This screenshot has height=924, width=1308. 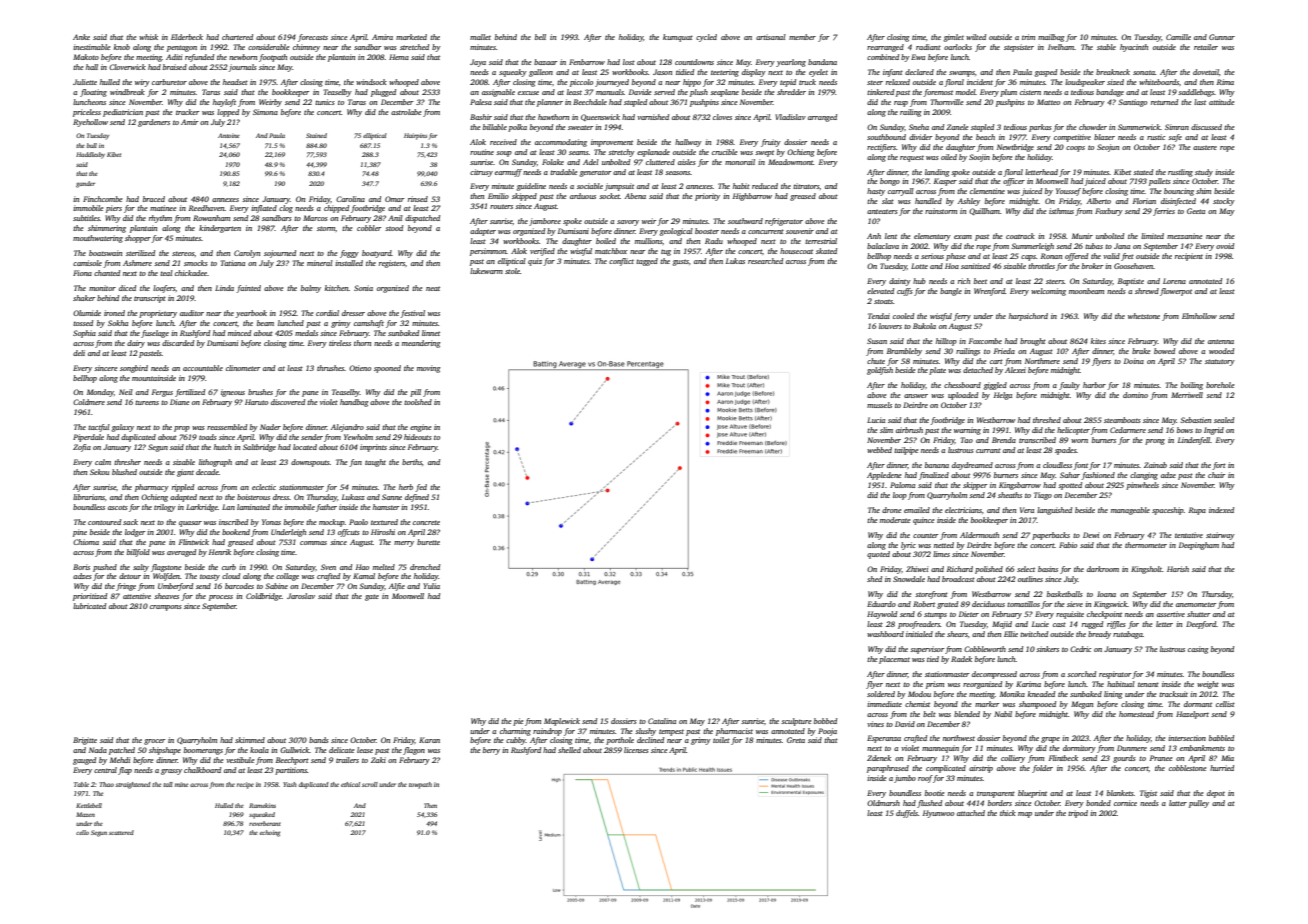 What do you see at coordinates (310, 463) in the screenshot?
I see `downspouts` at bounding box center [310, 463].
